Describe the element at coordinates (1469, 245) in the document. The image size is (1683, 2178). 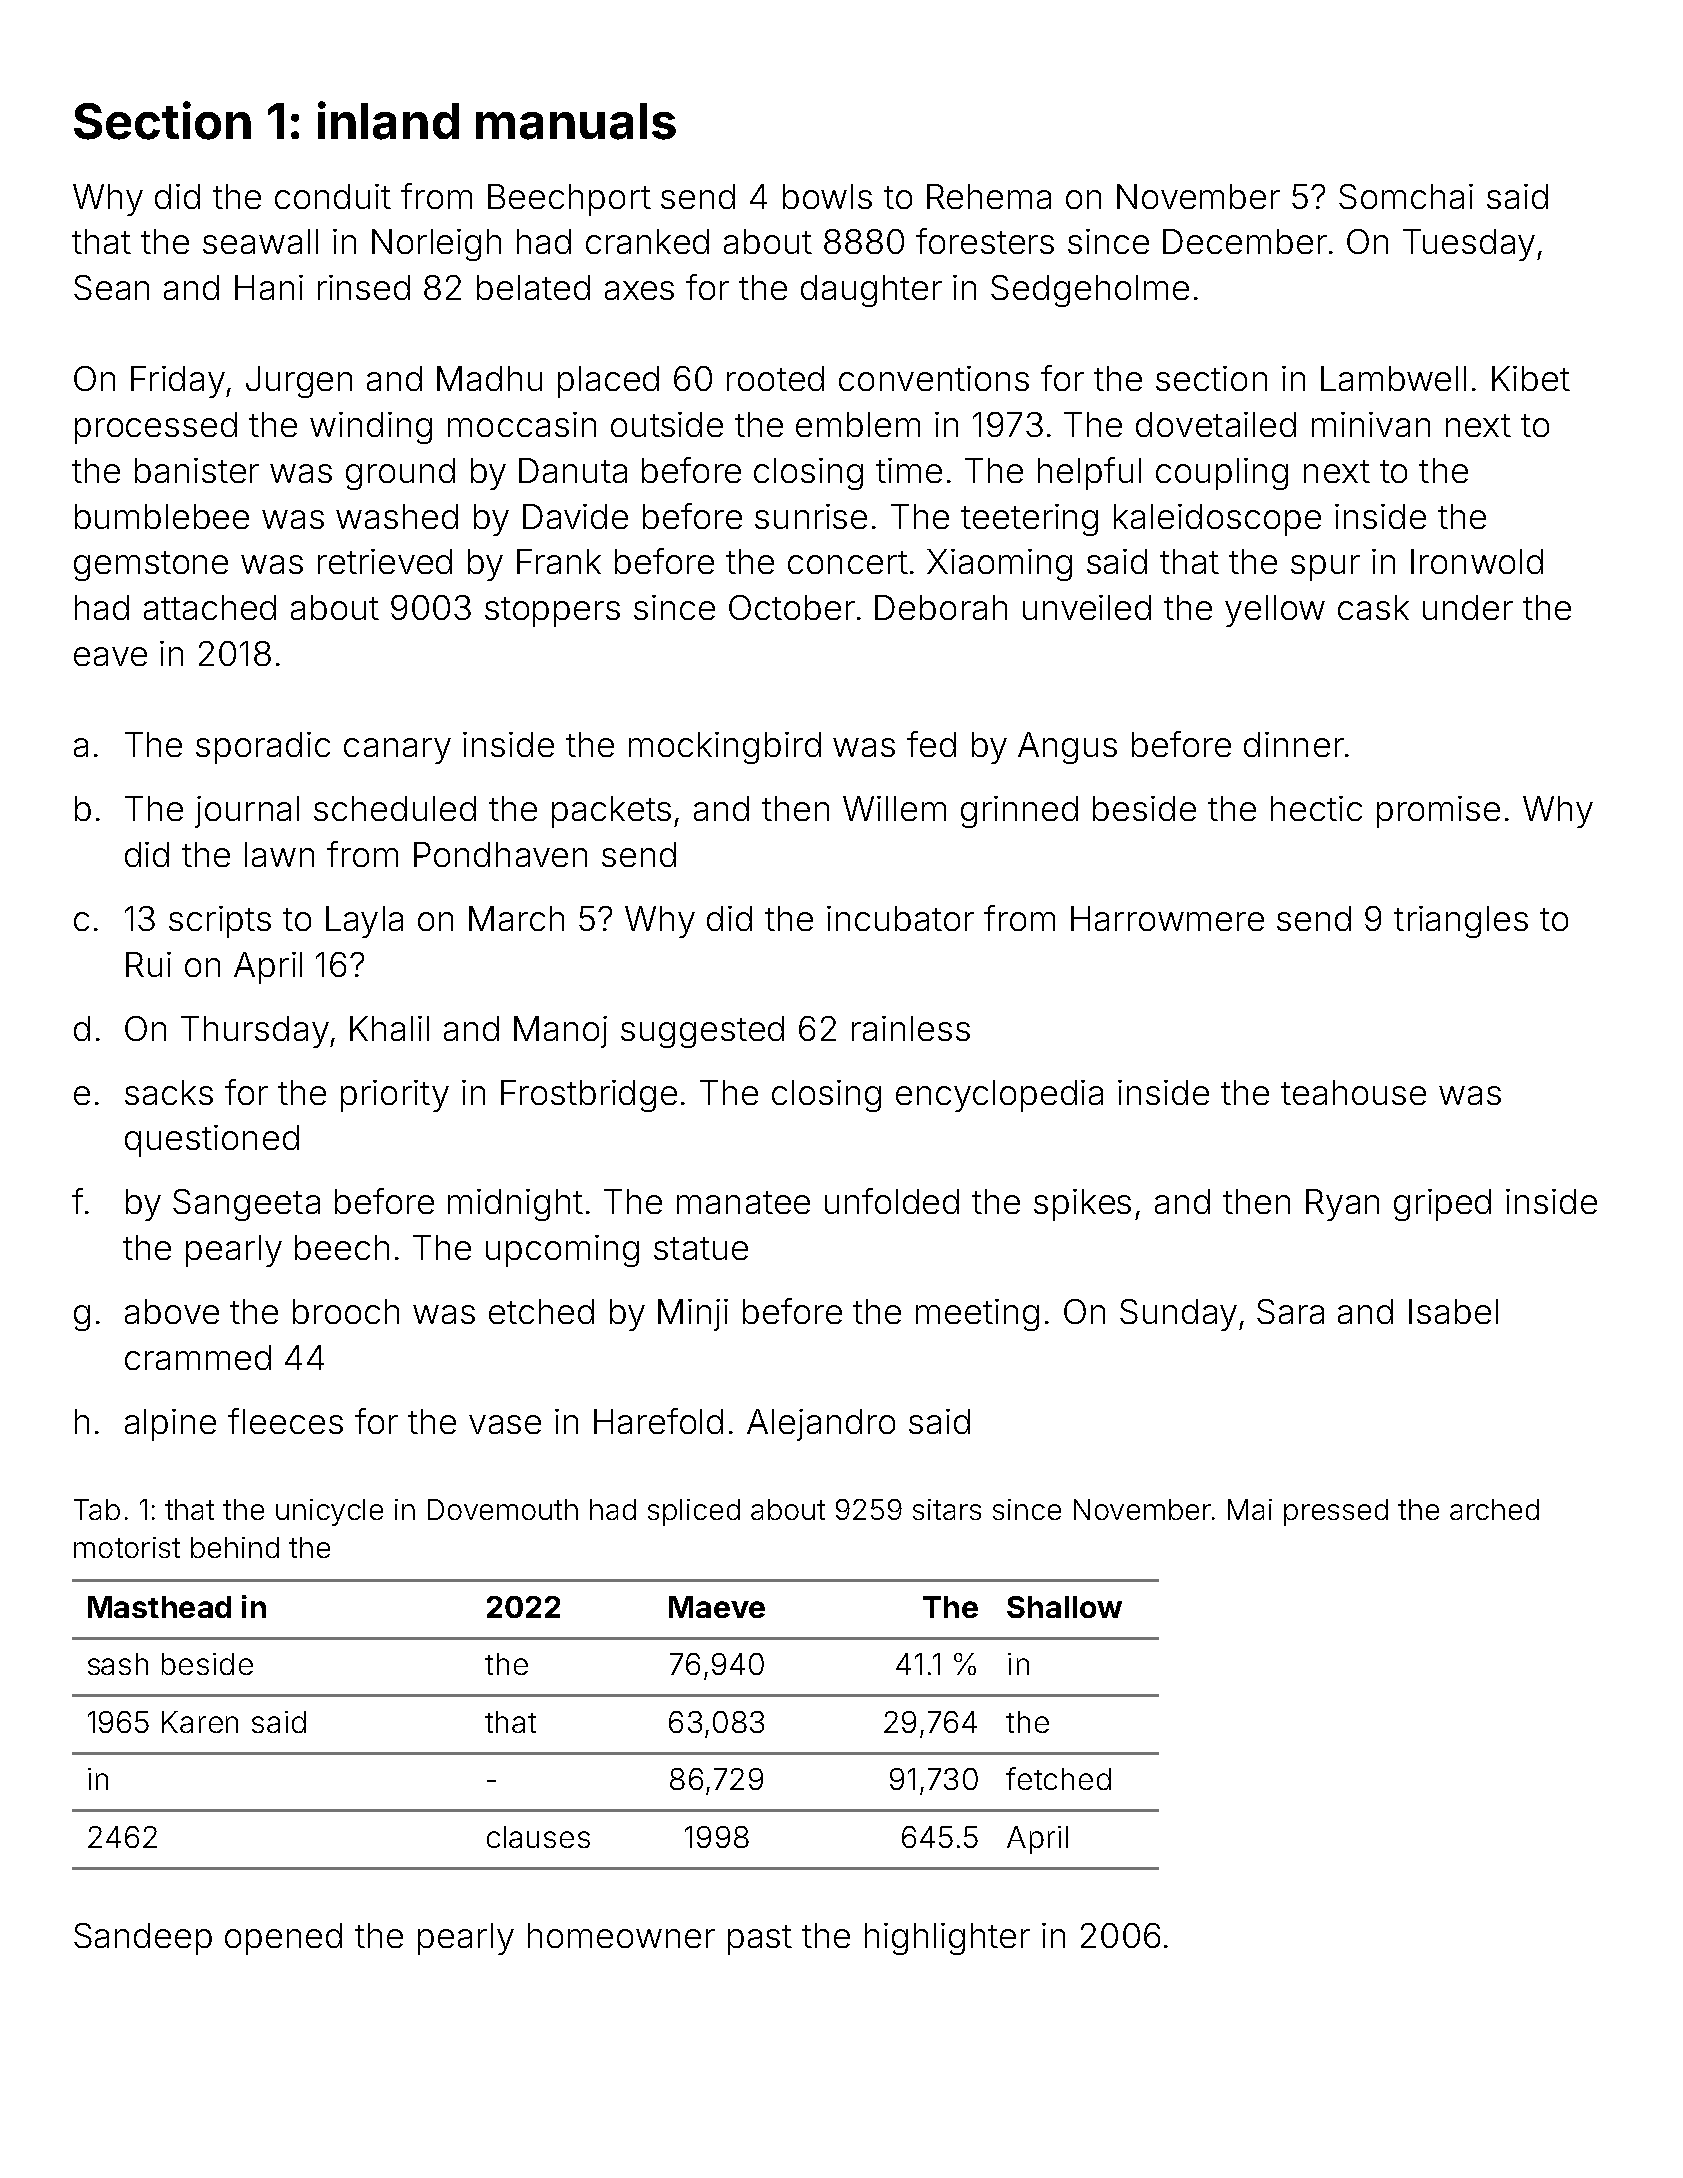
I see `Tuesday` at that location.
